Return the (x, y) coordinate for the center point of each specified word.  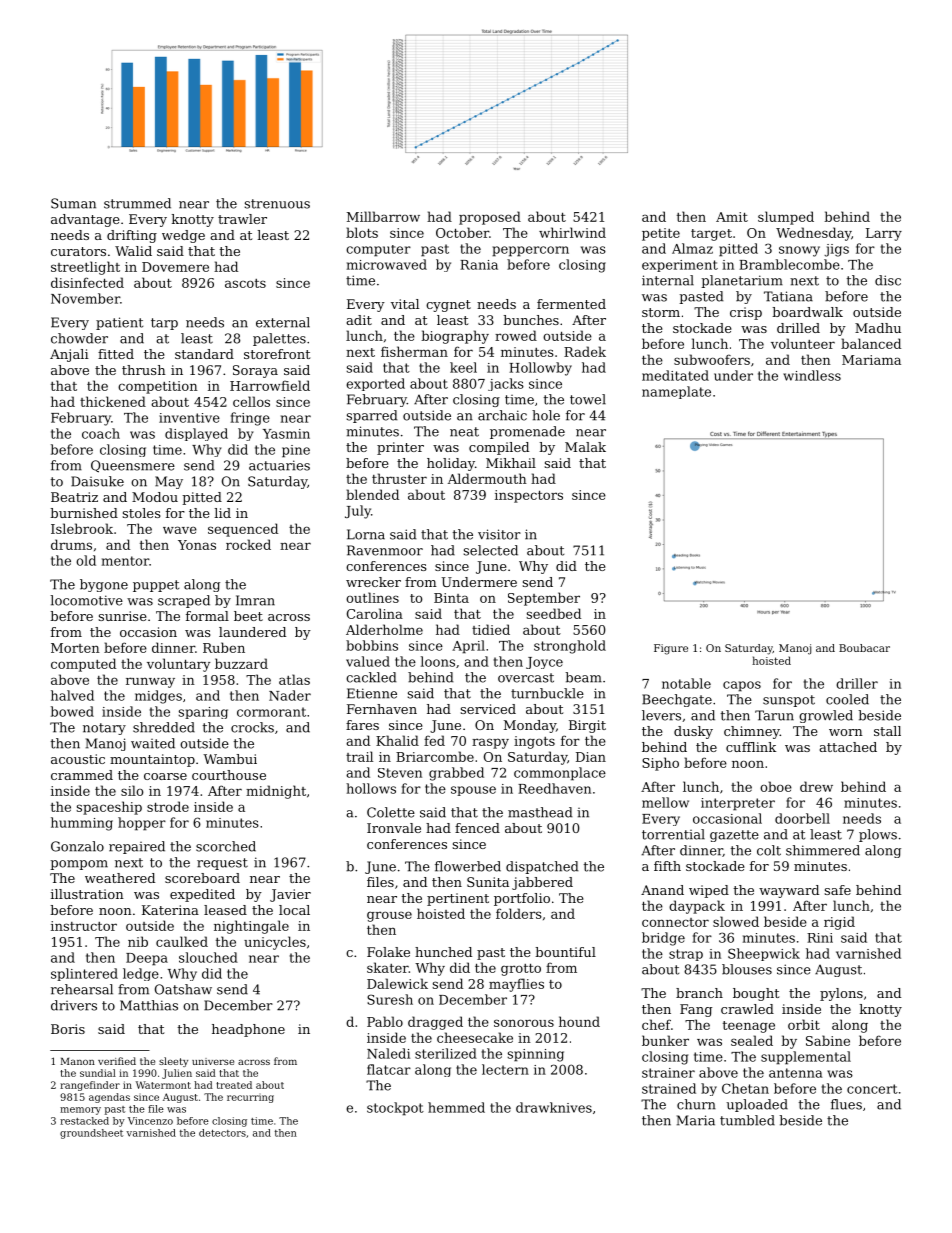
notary (104, 729)
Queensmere (133, 466)
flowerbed (468, 866)
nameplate (676, 392)
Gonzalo (77, 846)
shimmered (823, 850)
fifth (667, 866)
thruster (399, 478)
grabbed (456, 774)
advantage (85, 220)
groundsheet (91, 1134)
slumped (786, 218)
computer (378, 251)
